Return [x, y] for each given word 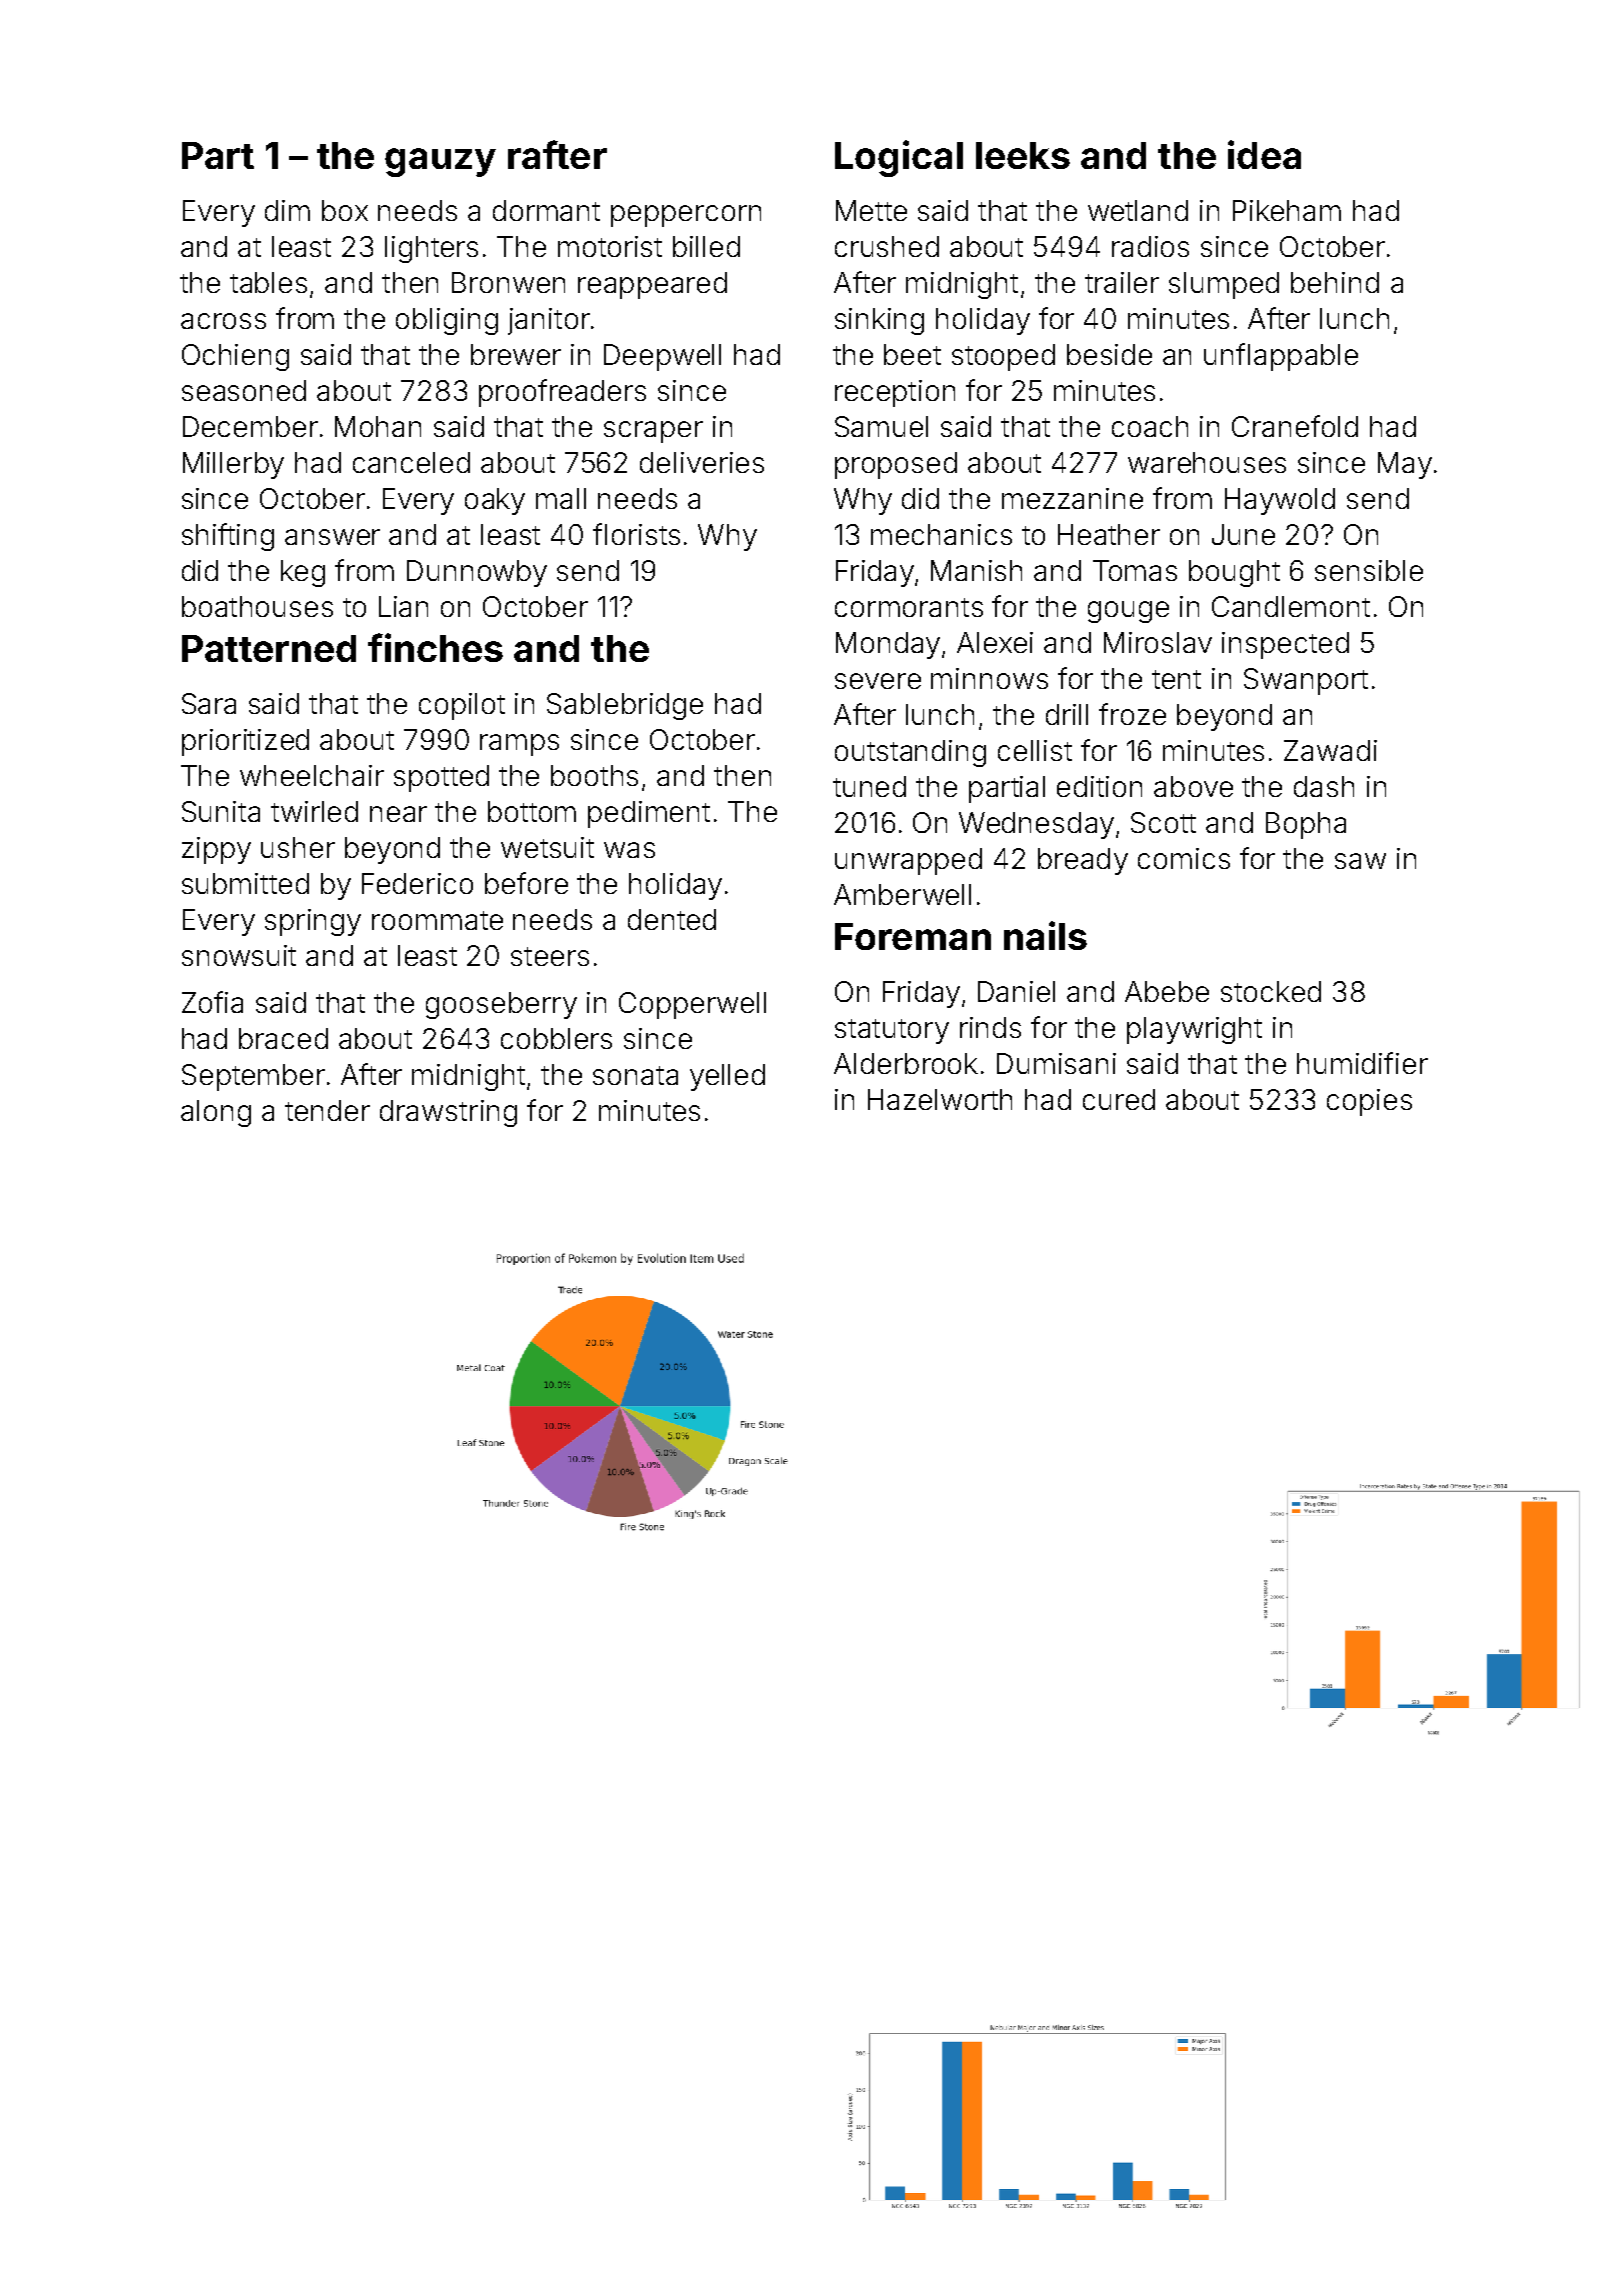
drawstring [448, 1113]
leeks [1023, 155]
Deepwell [662, 357]
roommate [437, 920]
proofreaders [562, 393]
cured [1119, 1099]
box [345, 210]
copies [1369, 1102]
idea [1264, 154]
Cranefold [1295, 426]
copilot [462, 706]
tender [327, 1110]
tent [1176, 679]
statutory [892, 1031]
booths [594, 775]
